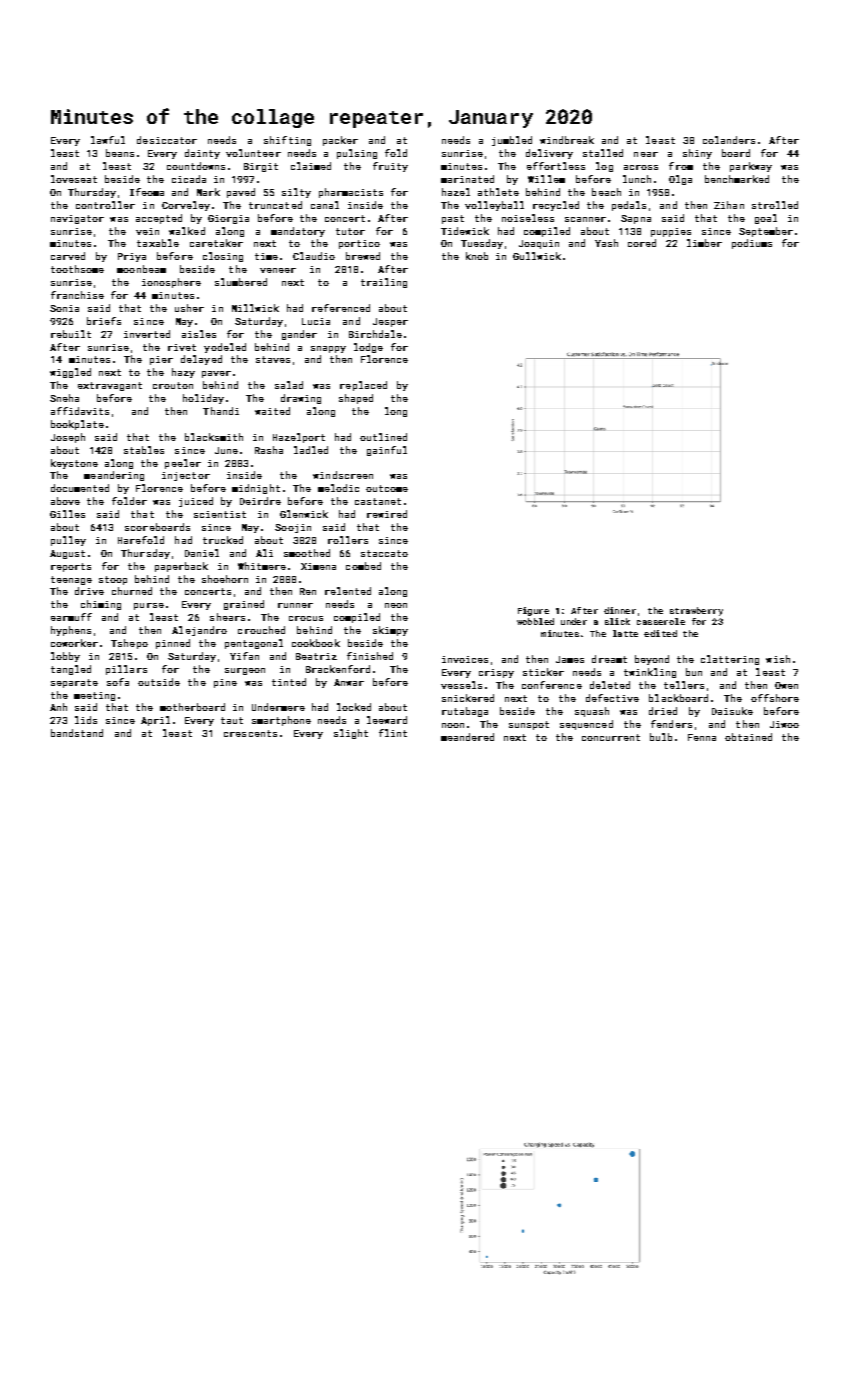 This screenshot has height=1400, width=849. Describe the element at coordinates (250, 733) in the screenshot. I see `crescents` at that location.
